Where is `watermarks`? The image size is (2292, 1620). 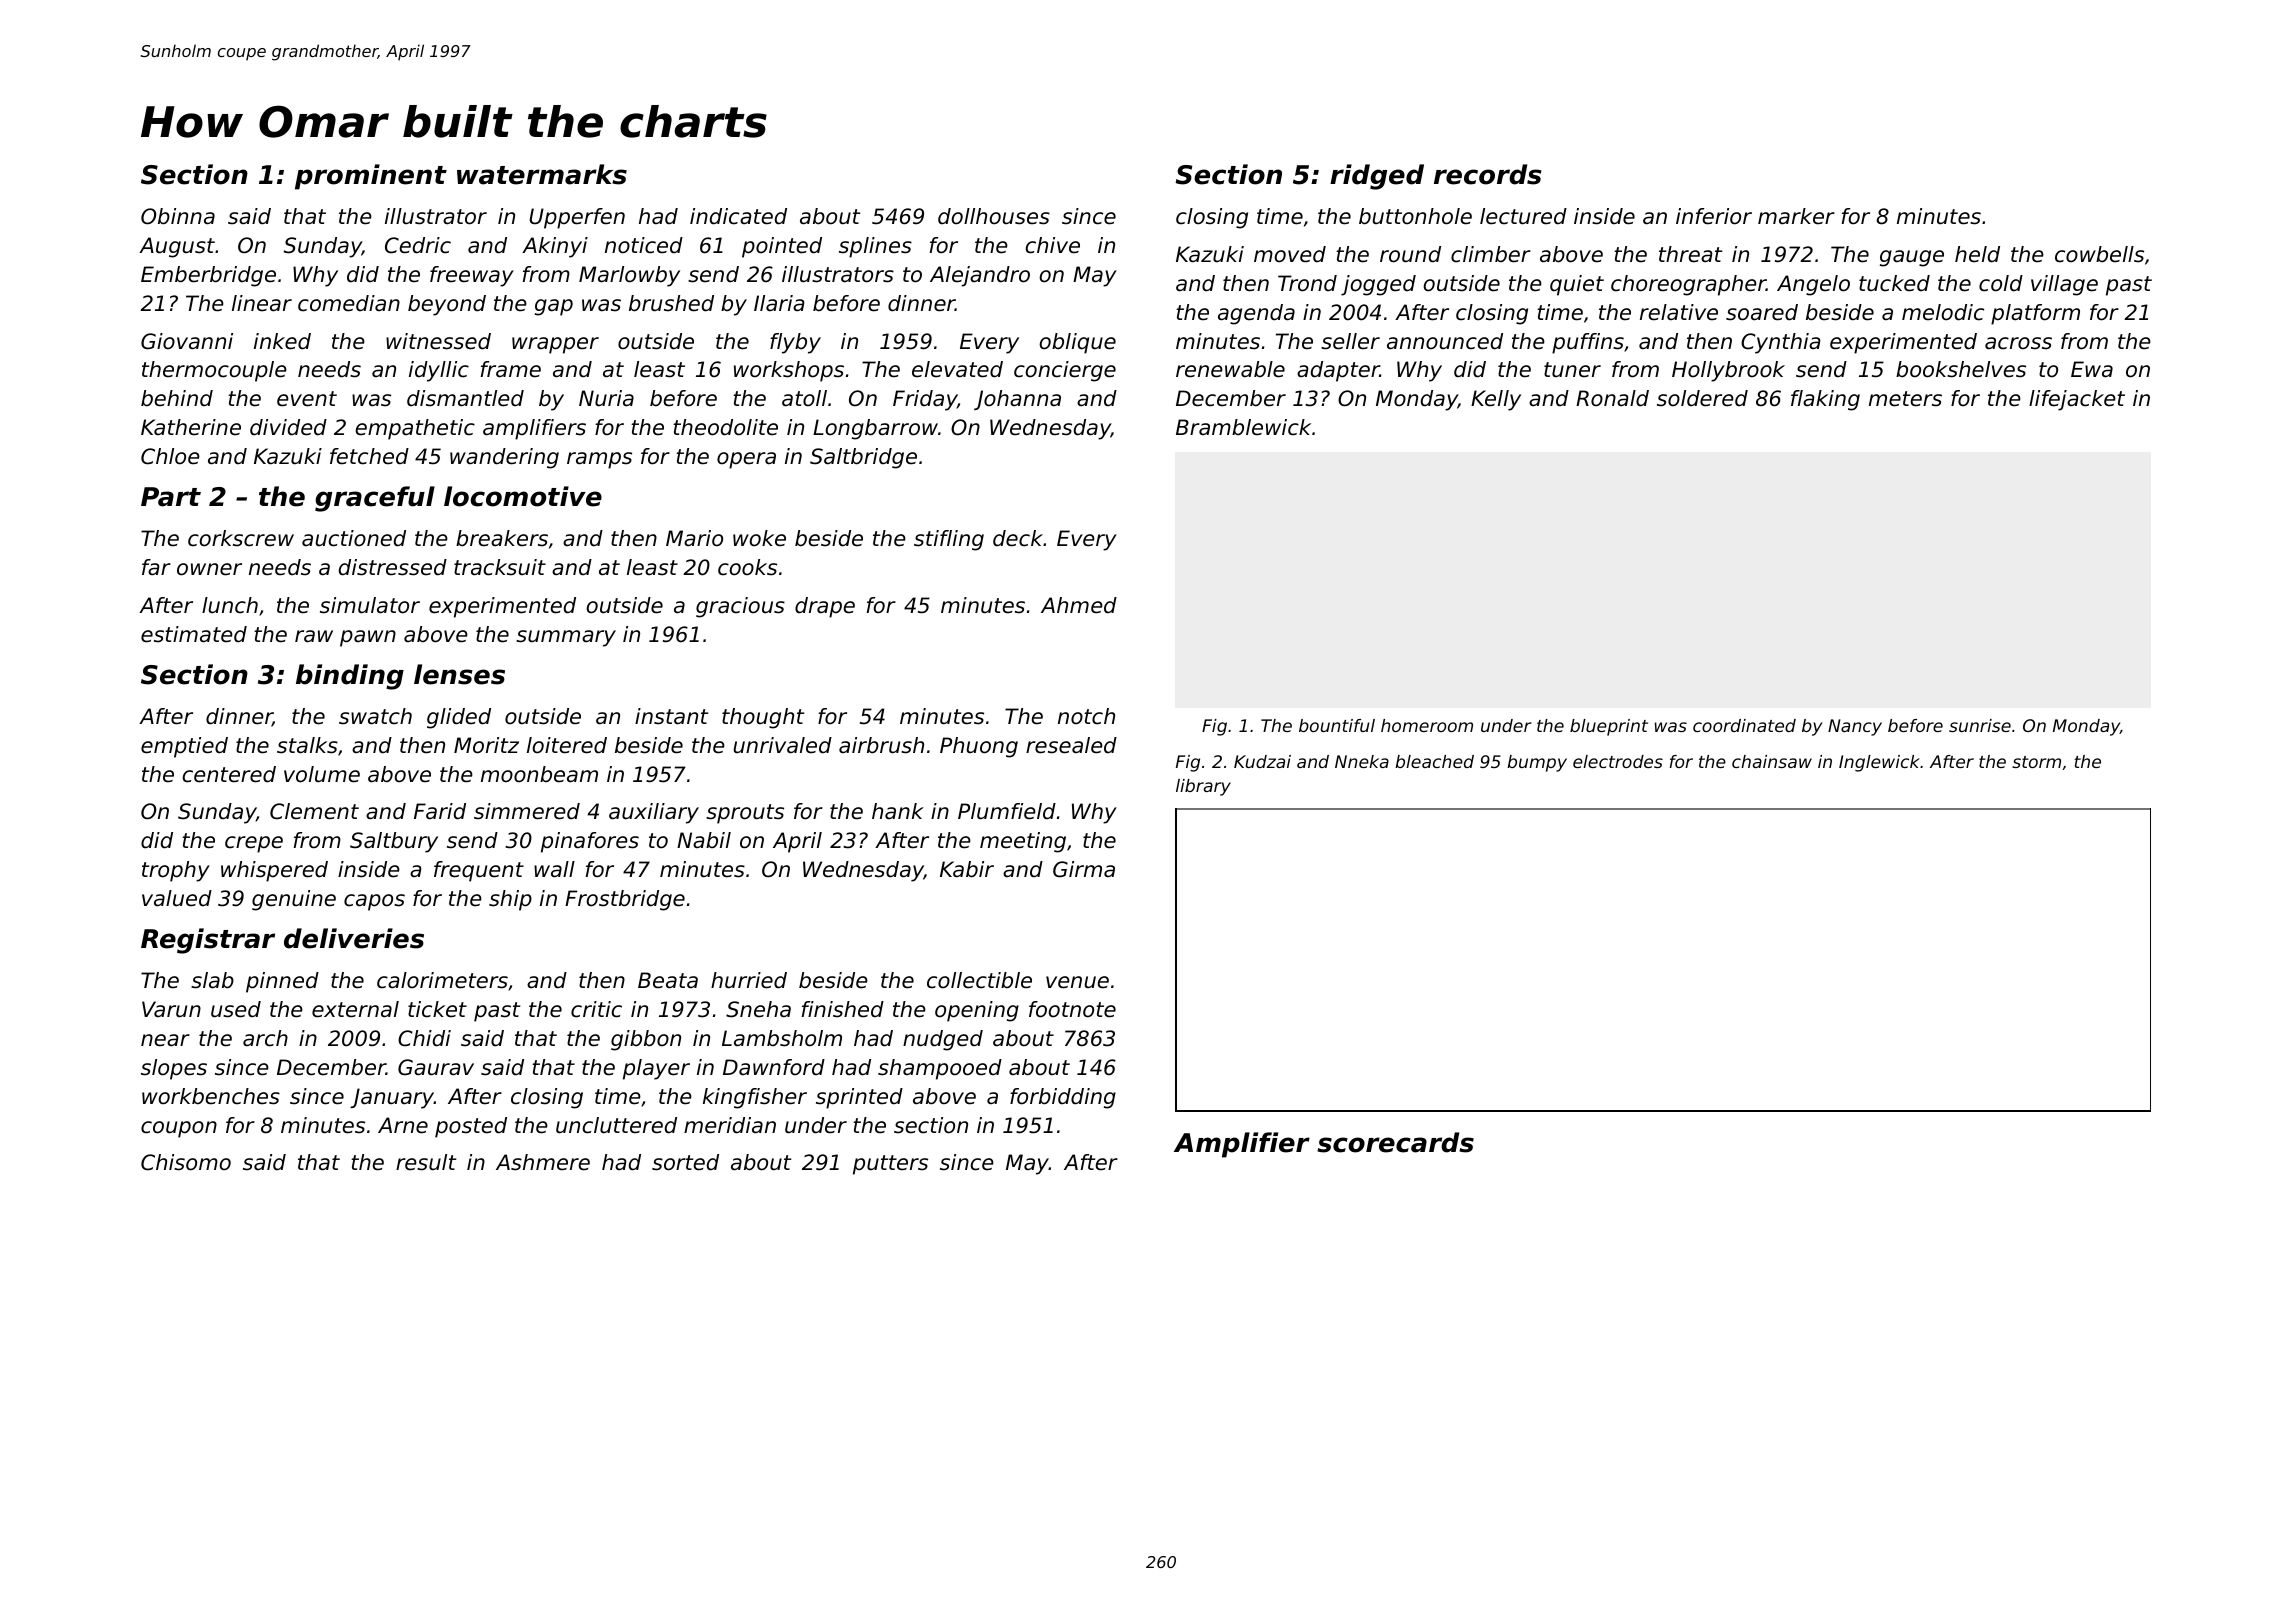 watermarks is located at coordinates (542, 174).
